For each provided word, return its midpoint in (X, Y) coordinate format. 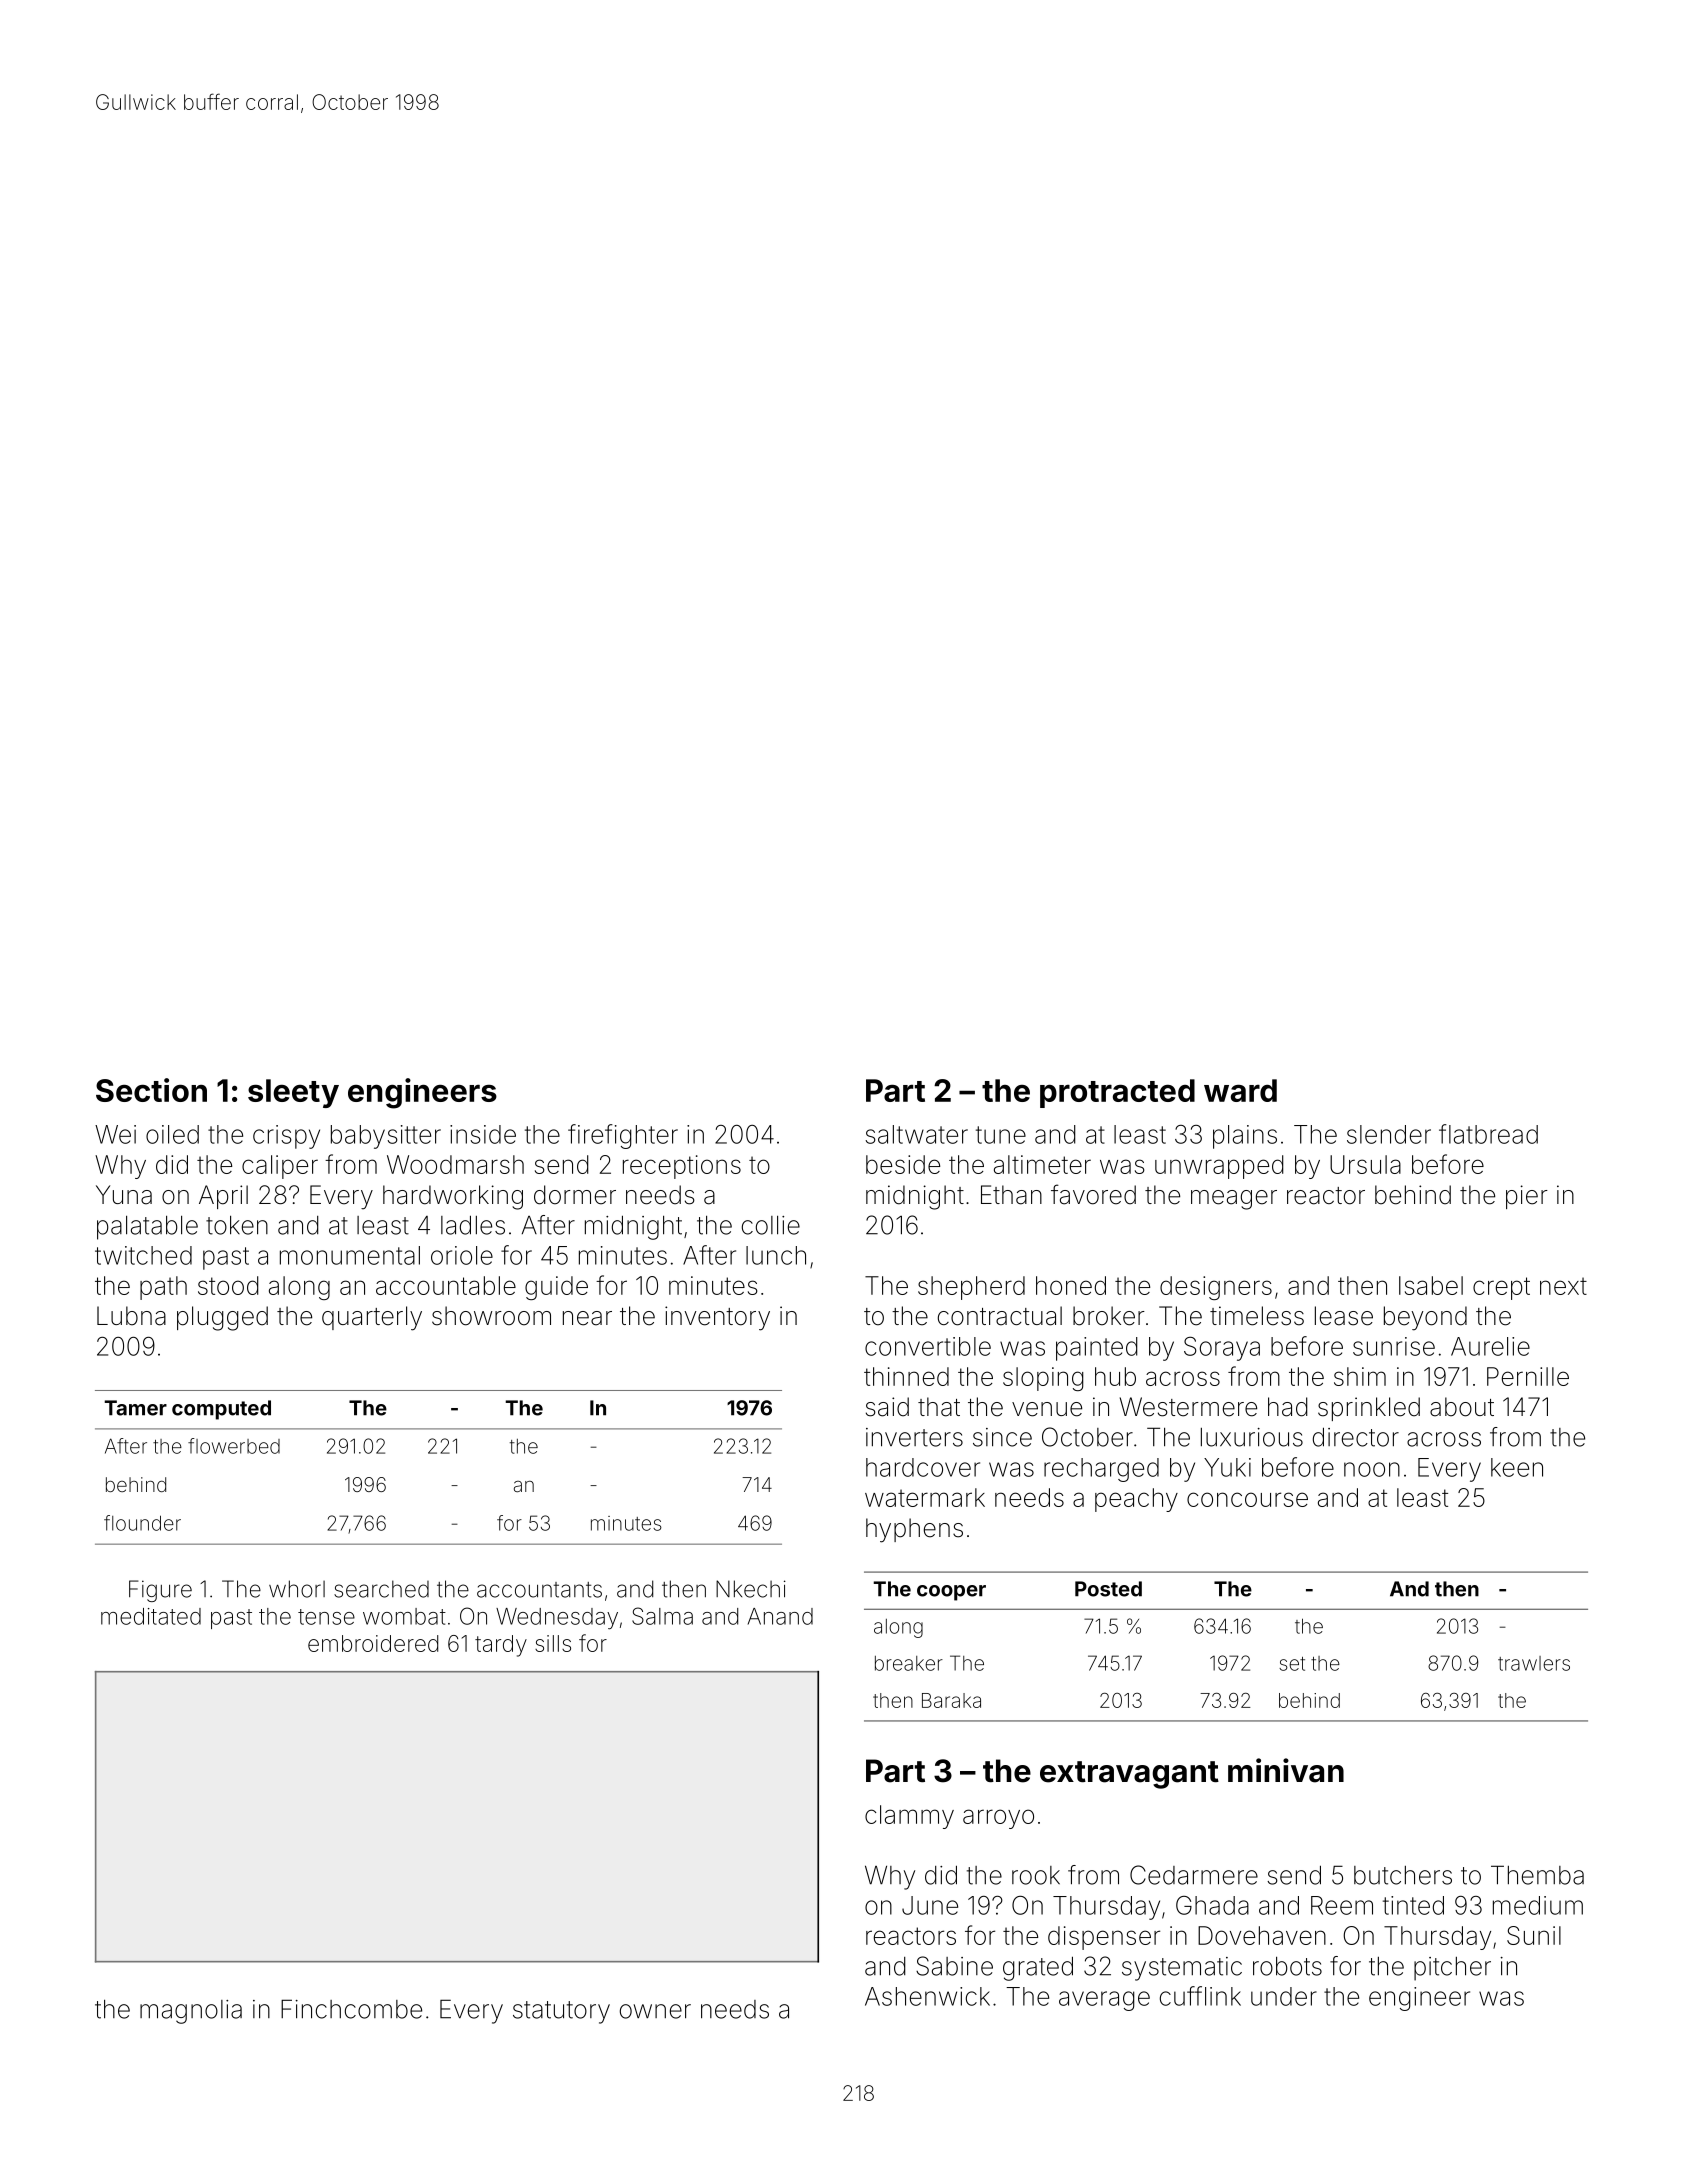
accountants (539, 1590)
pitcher (1452, 1969)
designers (1216, 1288)
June (930, 1905)
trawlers (1534, 1663)
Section (151, 1090)
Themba (1537, 1875)
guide (556, 1288)
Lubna (131, 1316)
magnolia (191, 2012)
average (1104, 2001)
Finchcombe (351, 2009)
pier (1527, 1197)
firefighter (623, 1136)
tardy (501, 1646)
